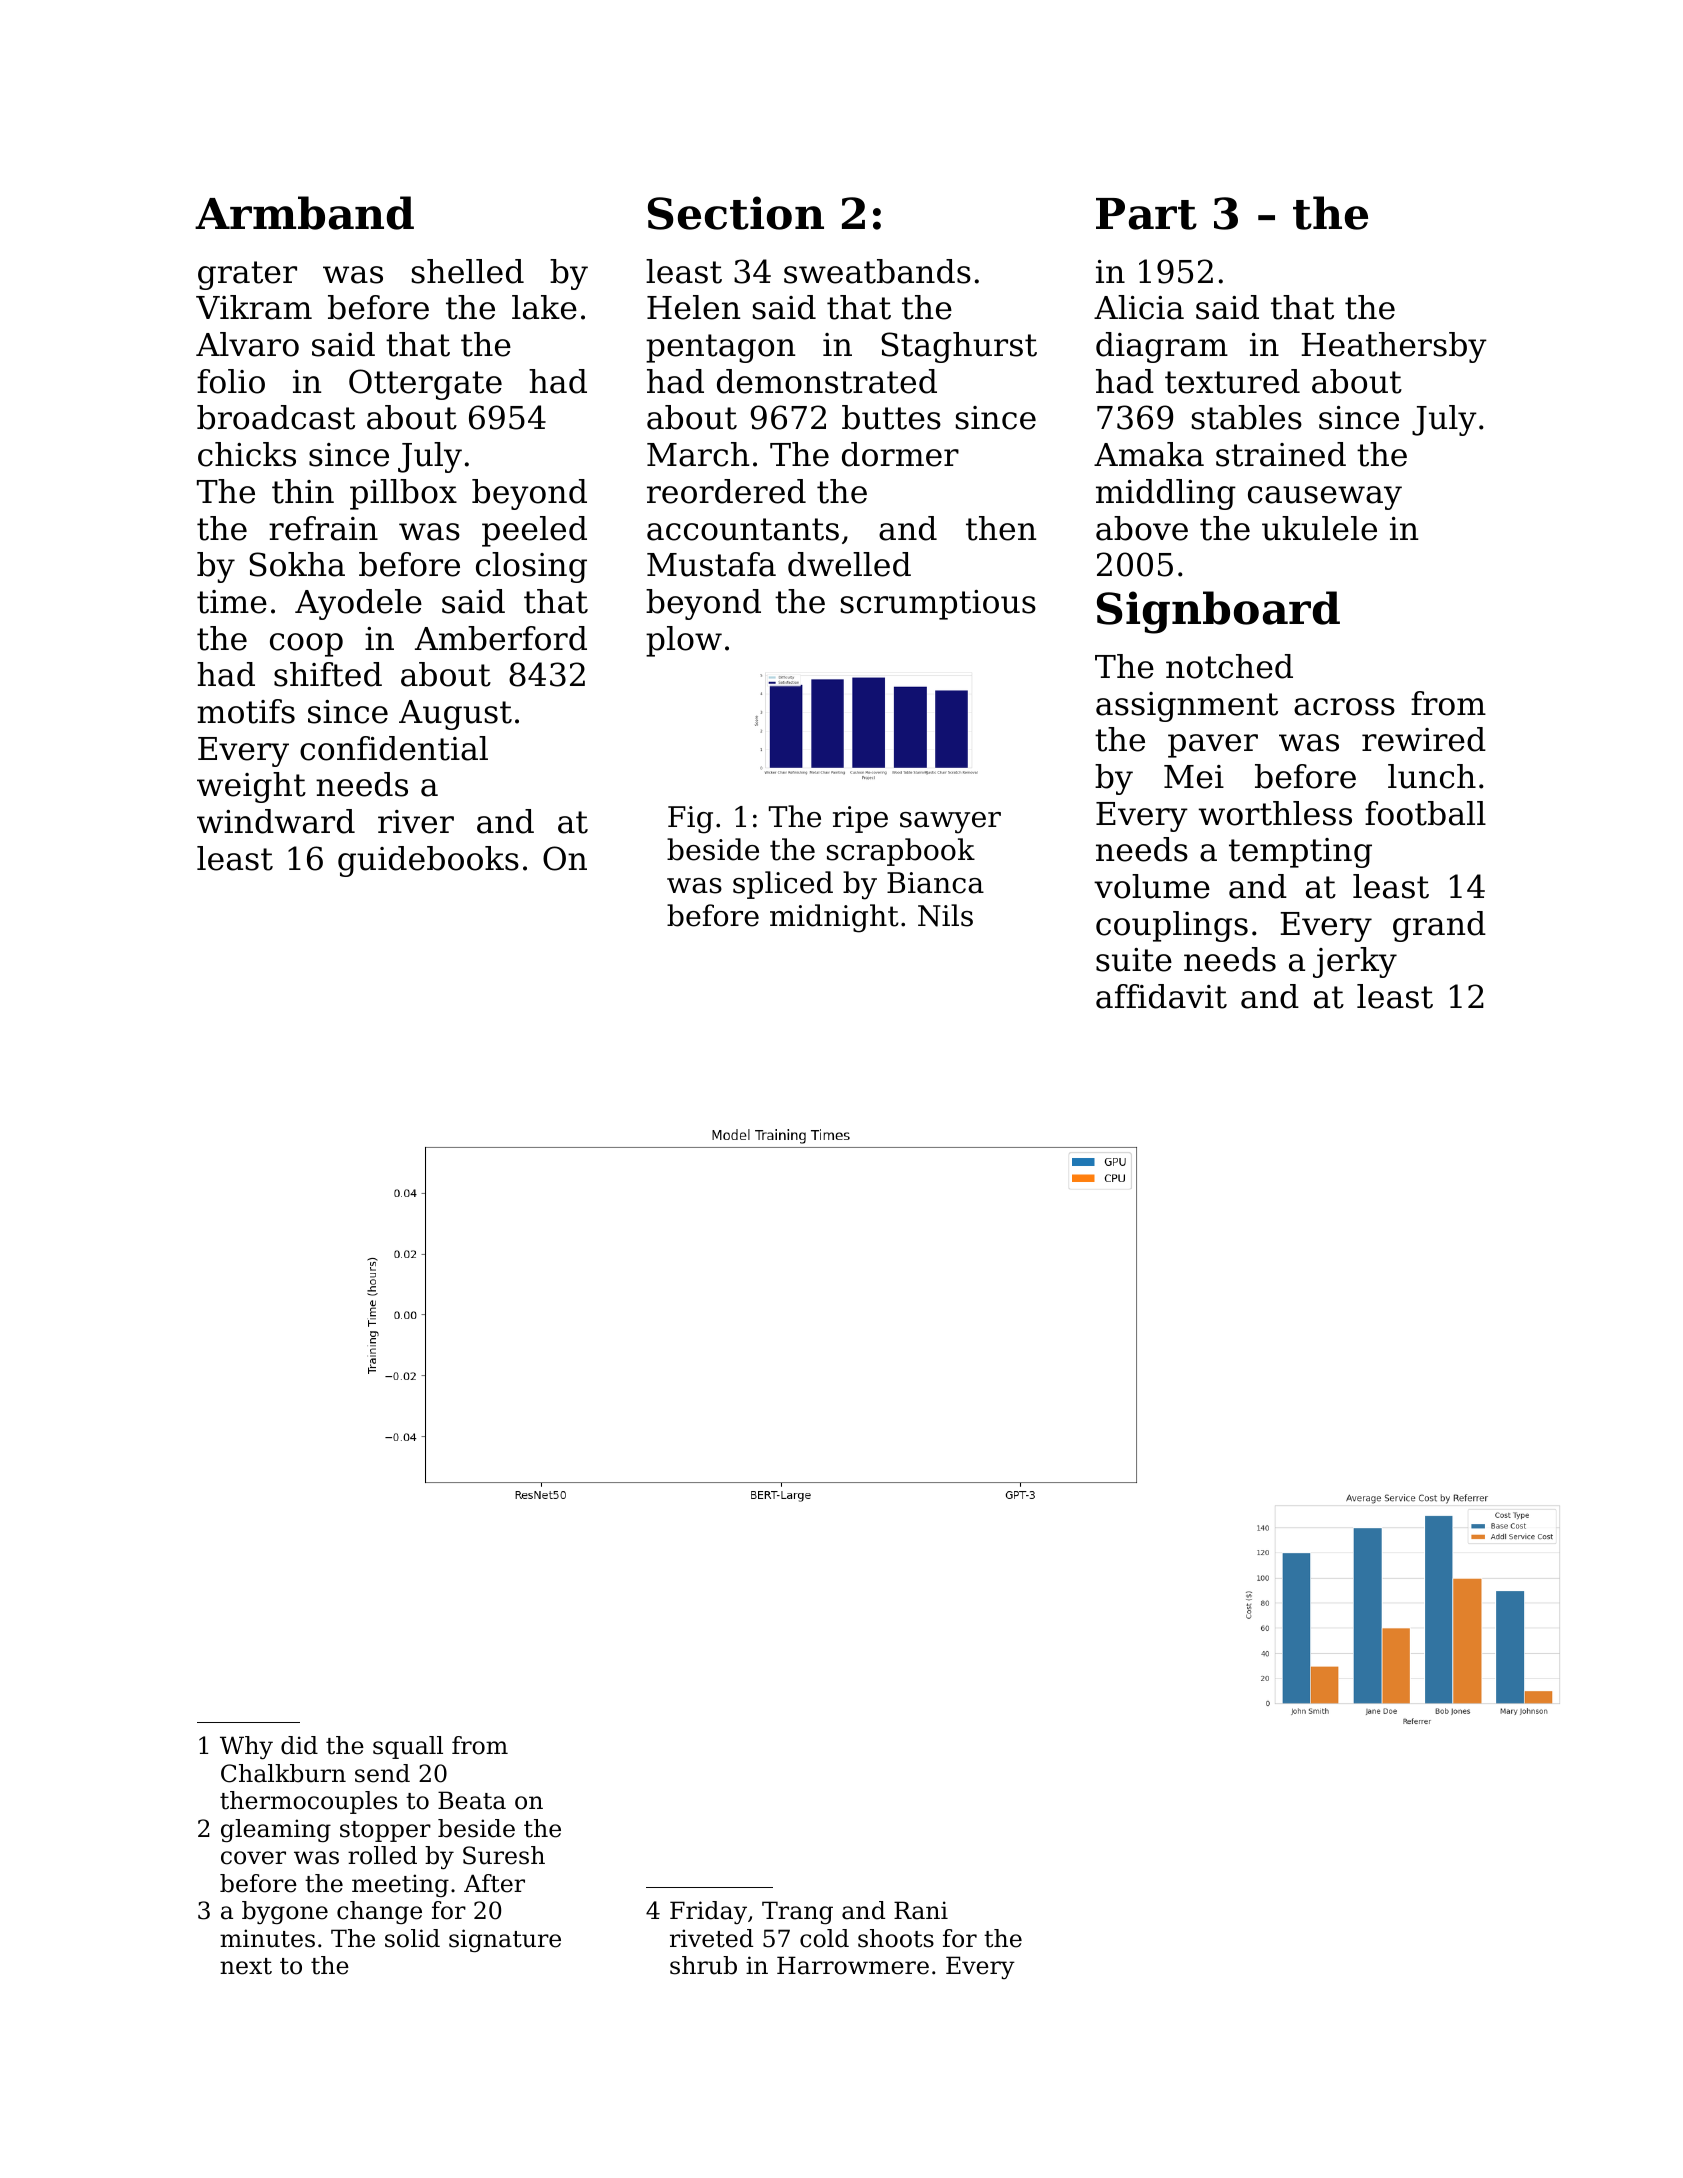 This screenshot has height=2178, width=1683. I want to click on Part, so click(1146, 214).
